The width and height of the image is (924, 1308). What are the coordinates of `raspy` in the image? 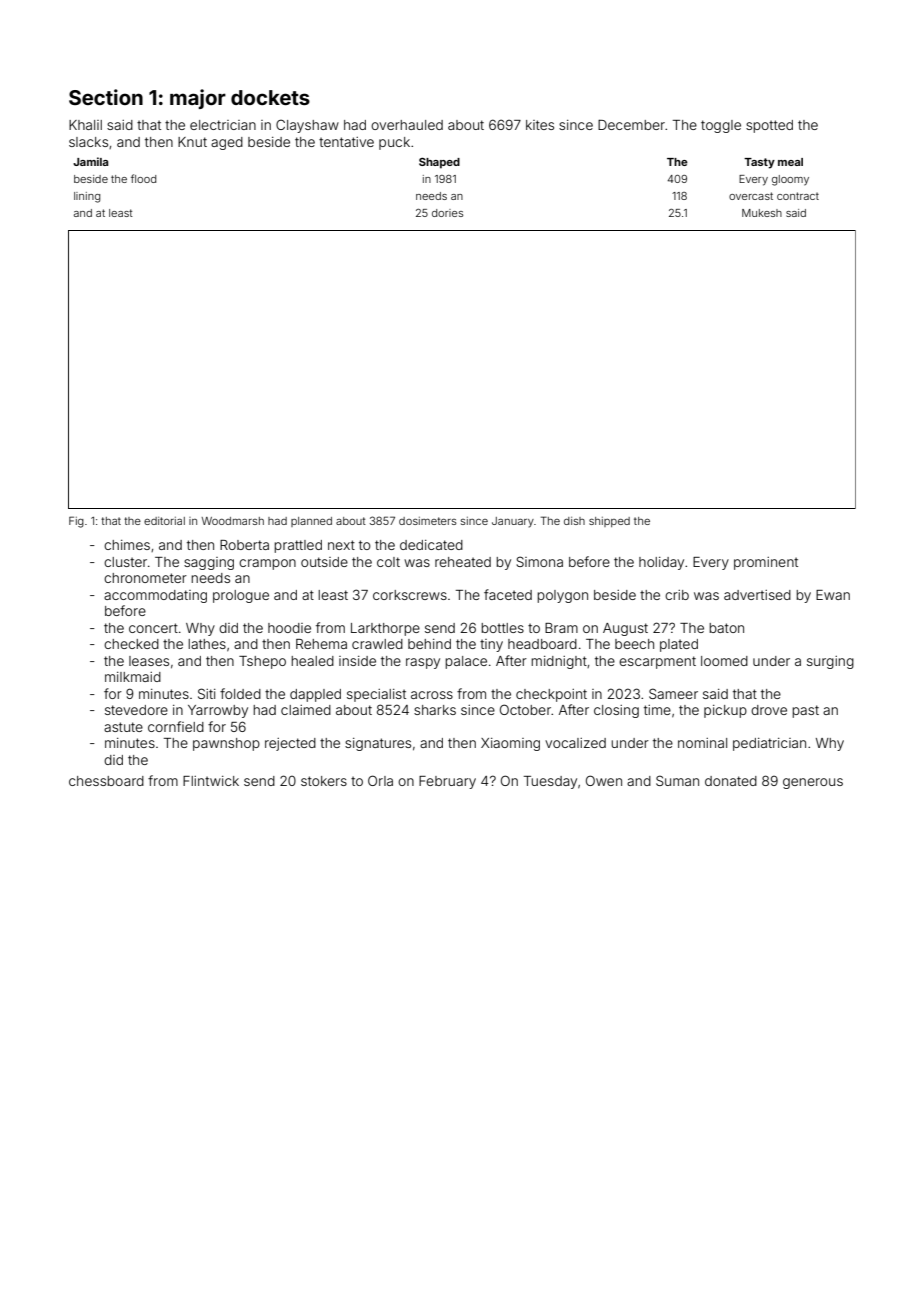 It's located at (423, 663).
